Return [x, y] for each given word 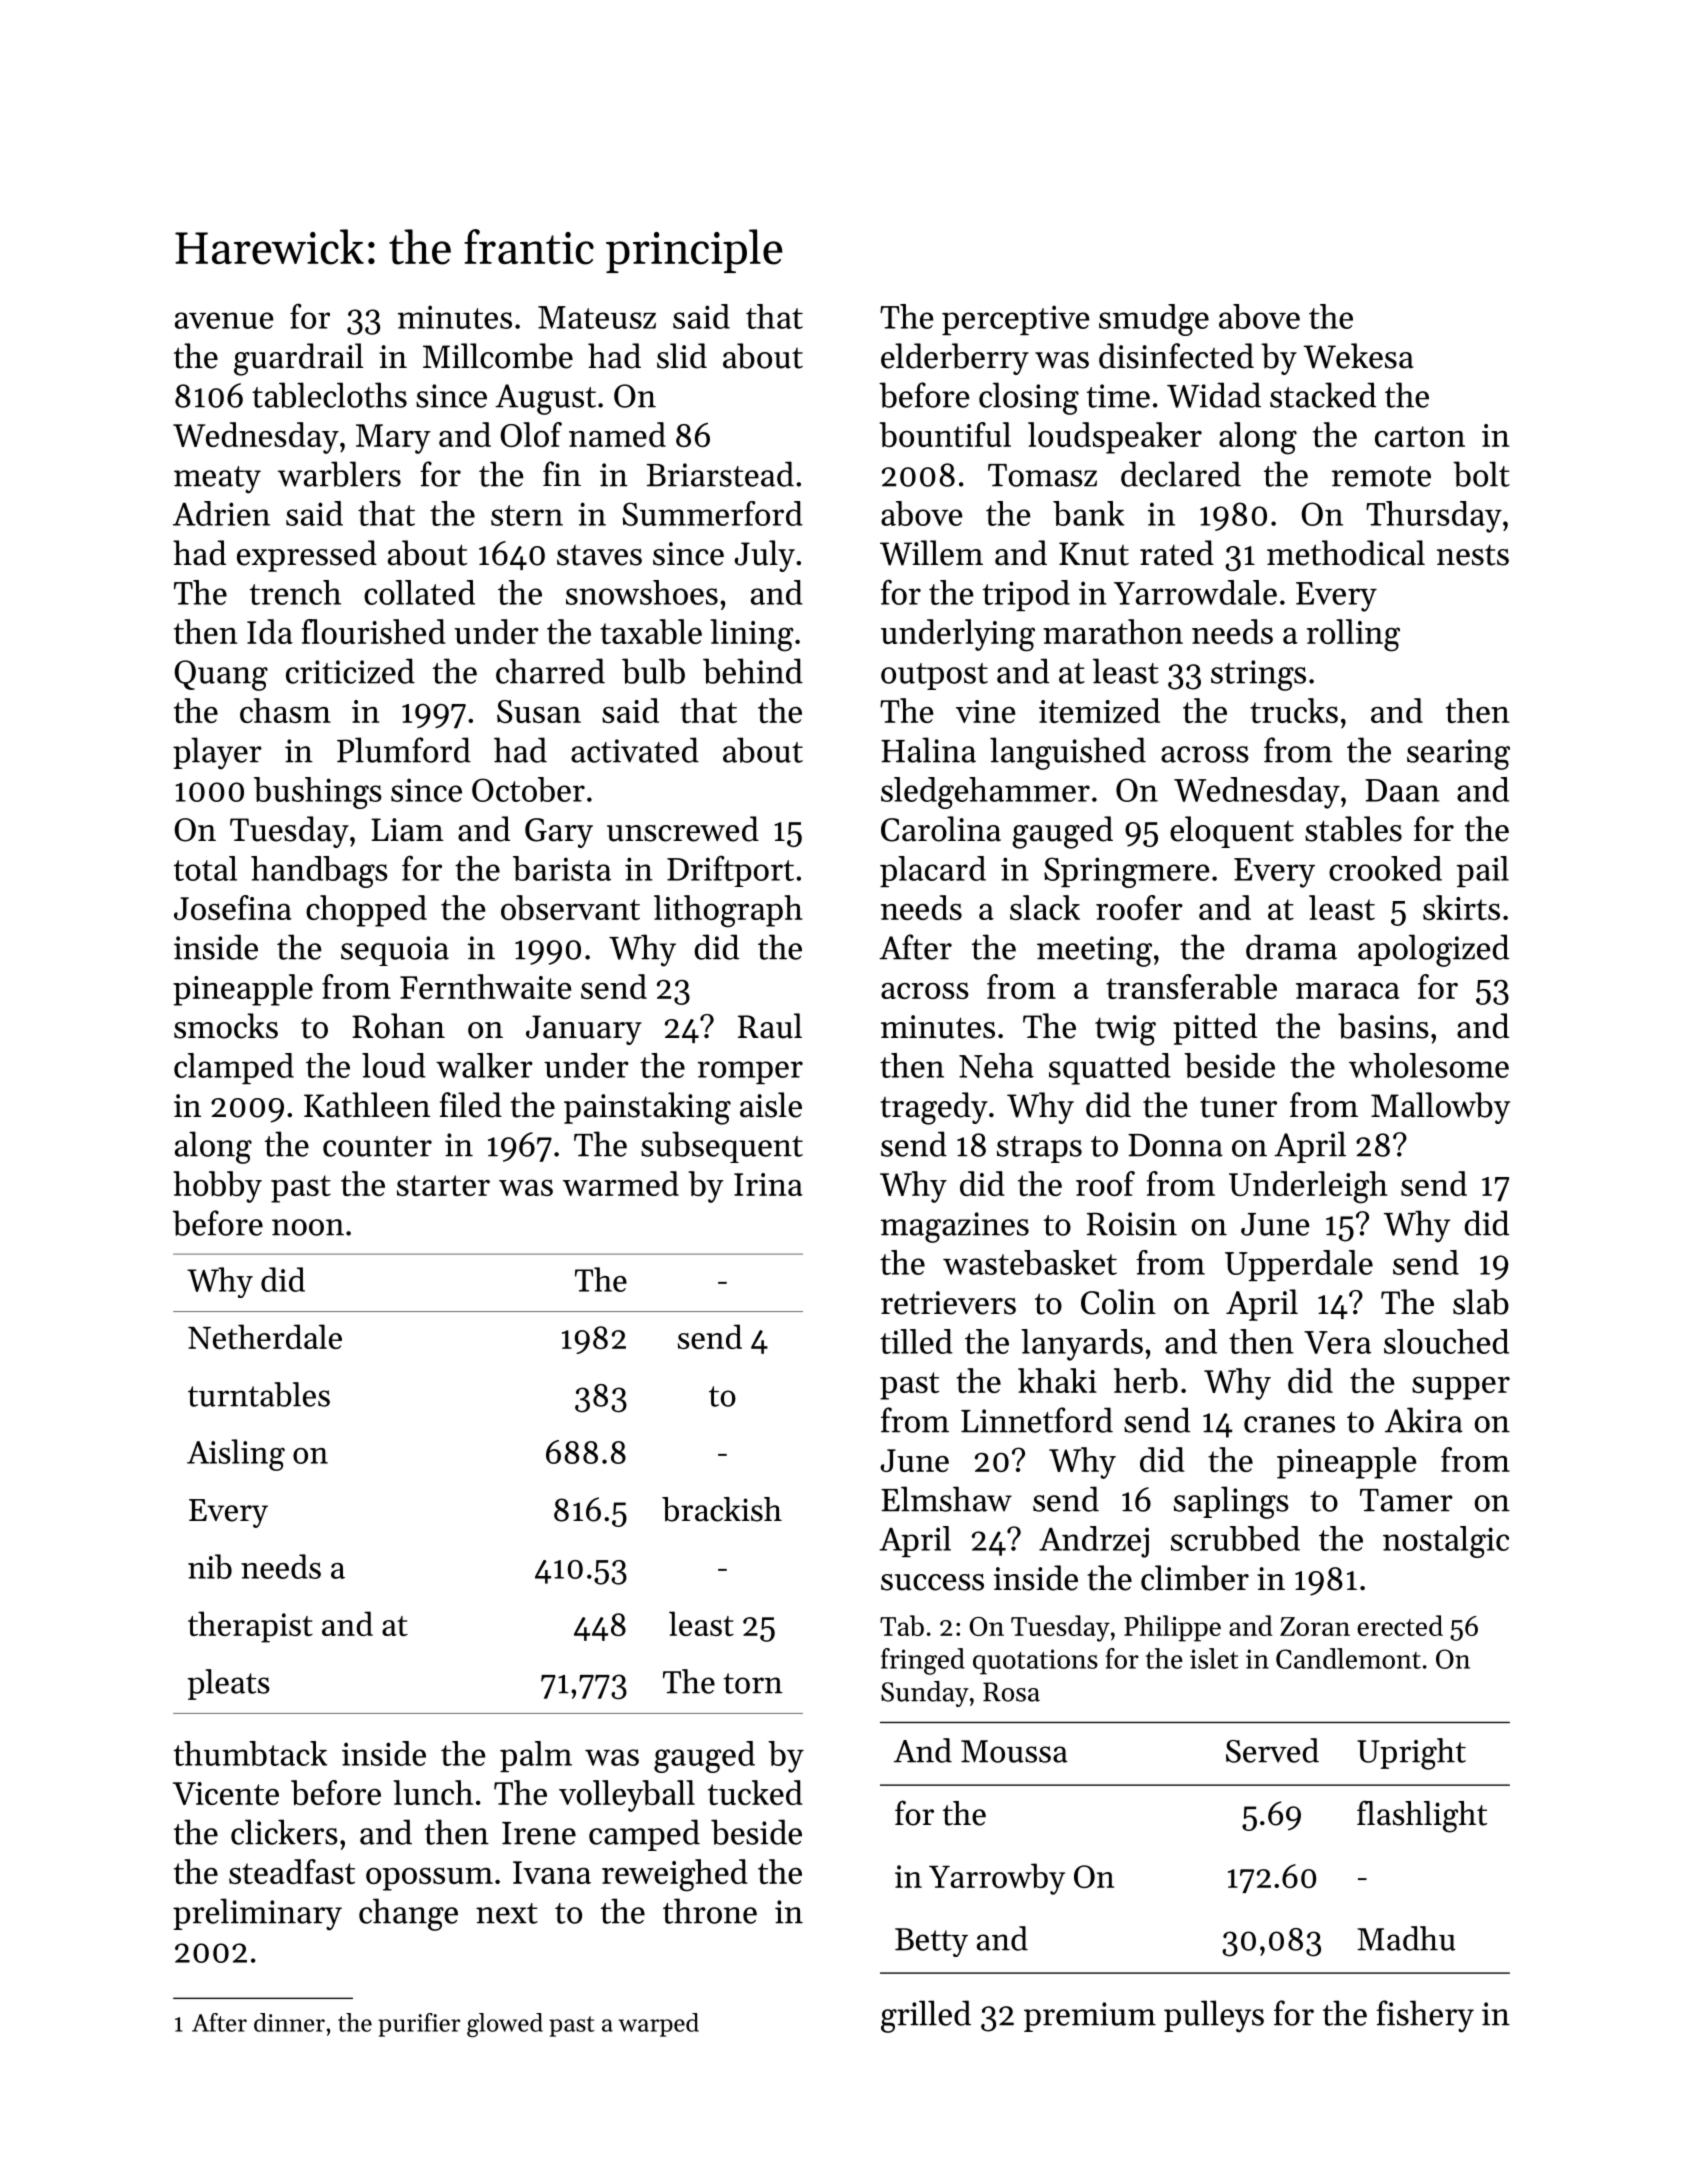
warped [658, 2025]
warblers [339, 474]
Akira [1424, 1420]
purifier [419, 2025]
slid [682, 356]
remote [1381, 476]
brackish [722, 1509]
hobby [217, 1187]
